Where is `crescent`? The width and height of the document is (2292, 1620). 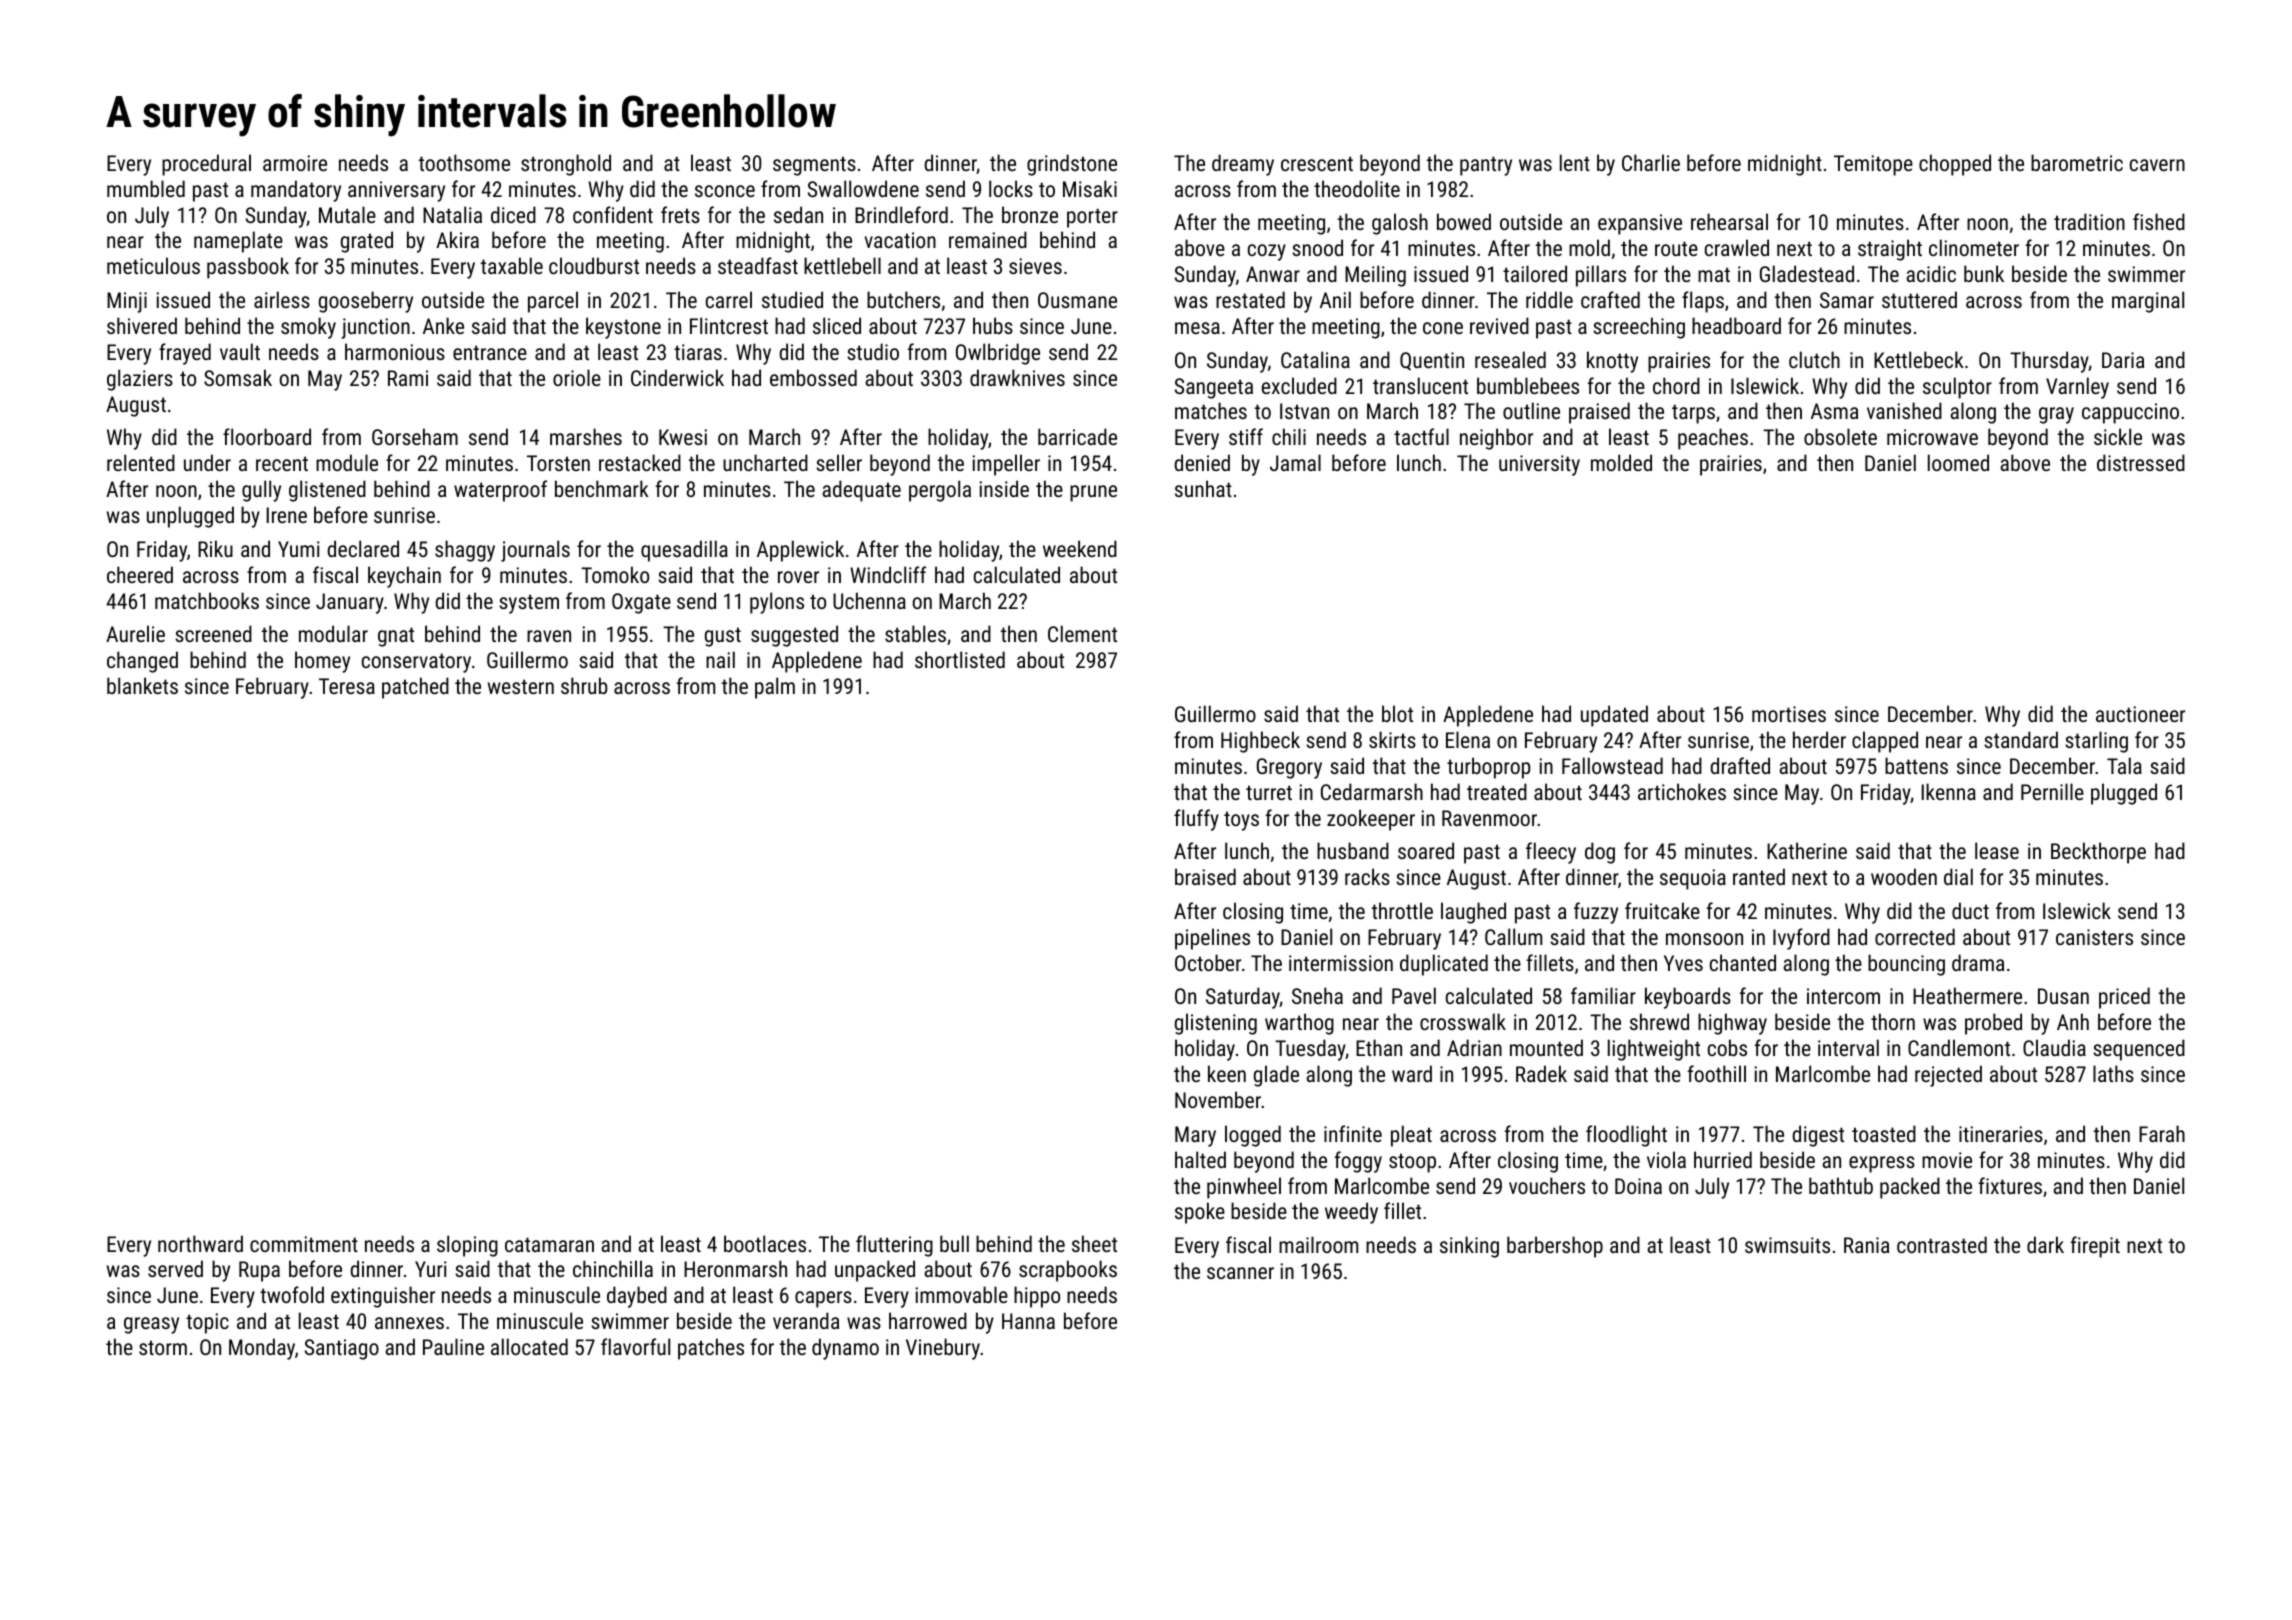
crescent is located at coordinates (1317, 163).
